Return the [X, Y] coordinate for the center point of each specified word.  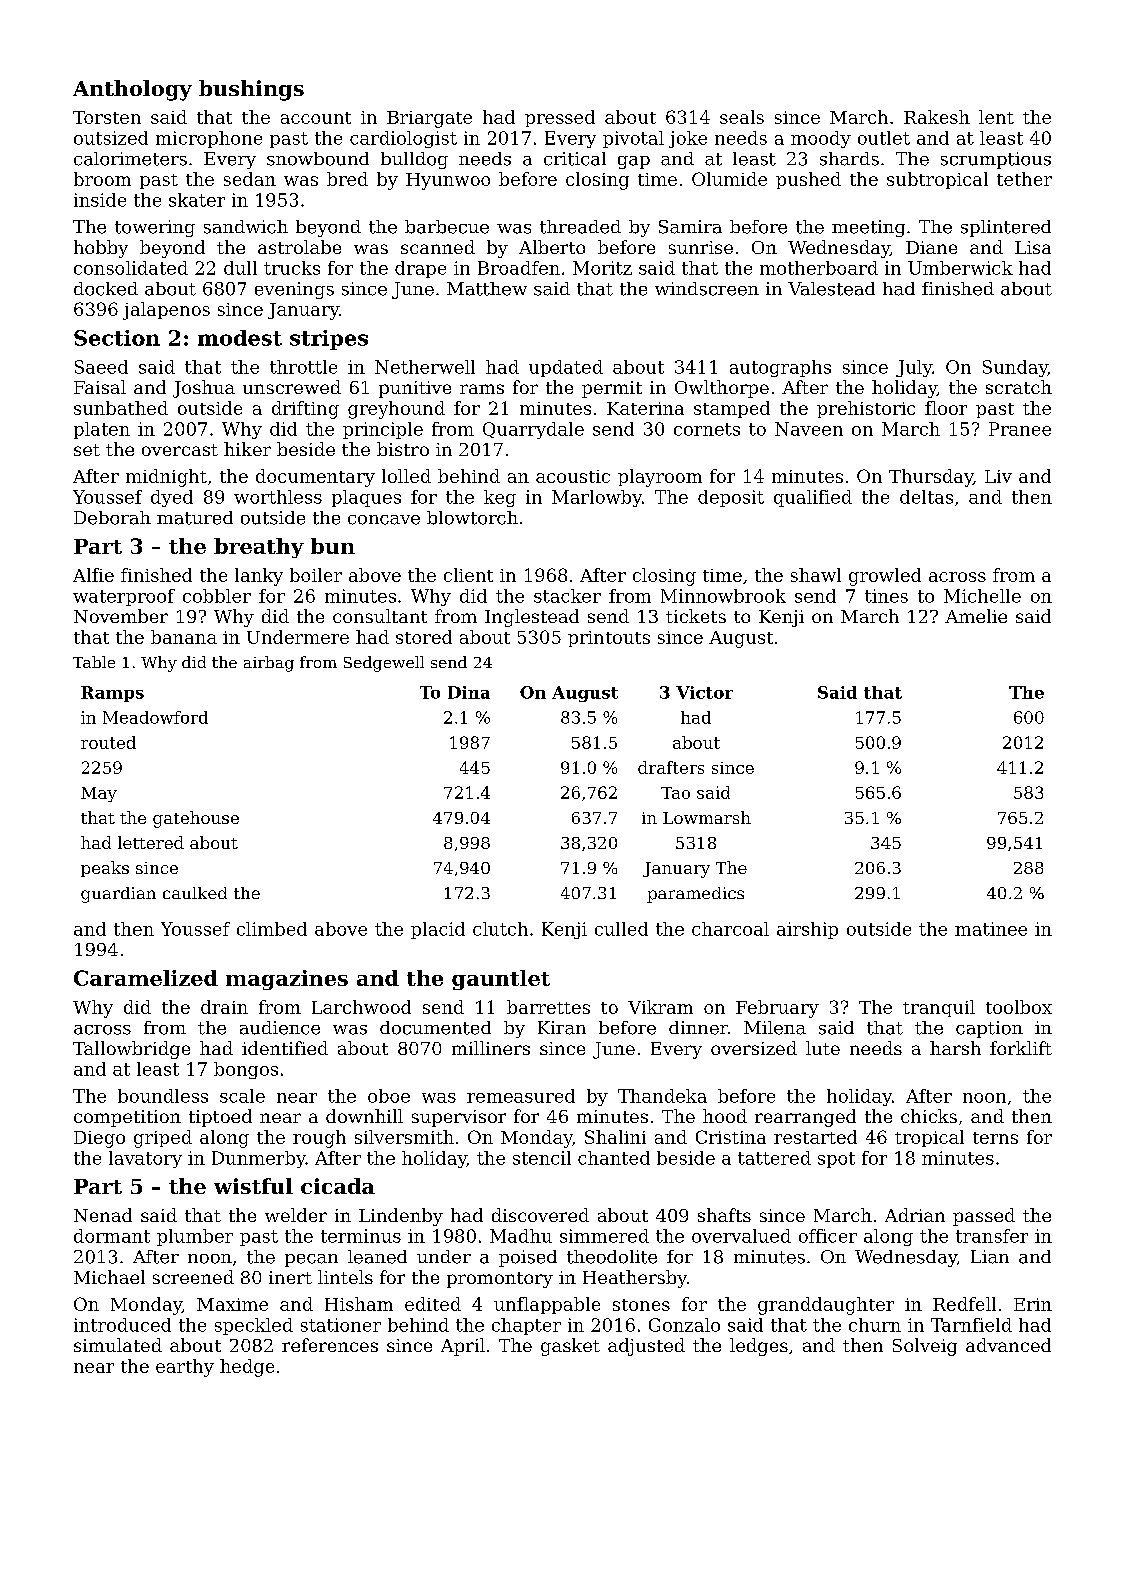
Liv [998, 476]
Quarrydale [533, 430]
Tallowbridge [131, 1050]
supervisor [459, 1118]
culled [621, 929]
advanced [1008, 1345]
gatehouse [196, 819]
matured [195, 518]
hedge [247, 1368]
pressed [560, 118]
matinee [991, 929]
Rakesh [937, 117]
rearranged [805, 1118]
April [463, 1347]
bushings [251, 90]
